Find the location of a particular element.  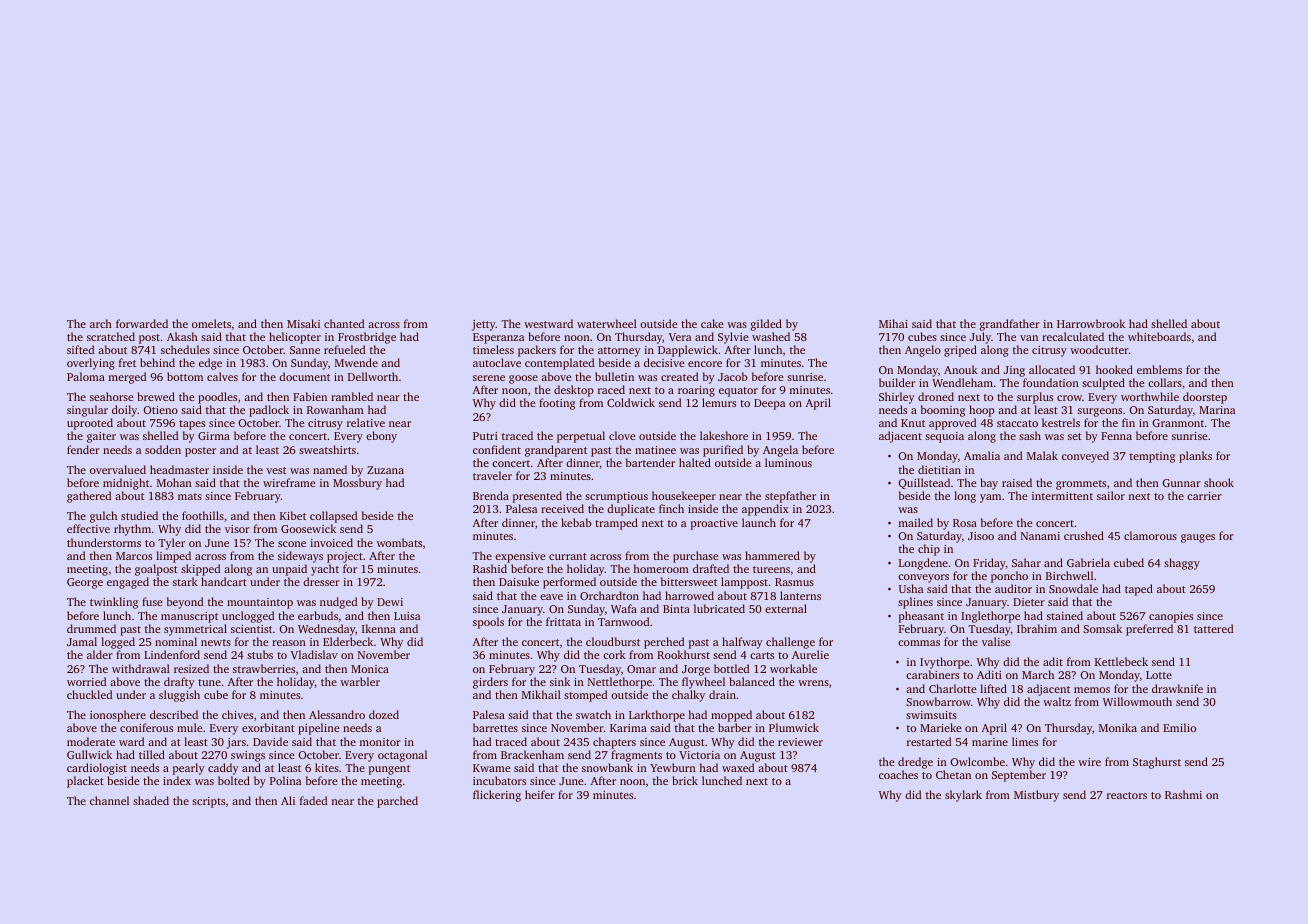

equator is located at coordinates (738, 392).
